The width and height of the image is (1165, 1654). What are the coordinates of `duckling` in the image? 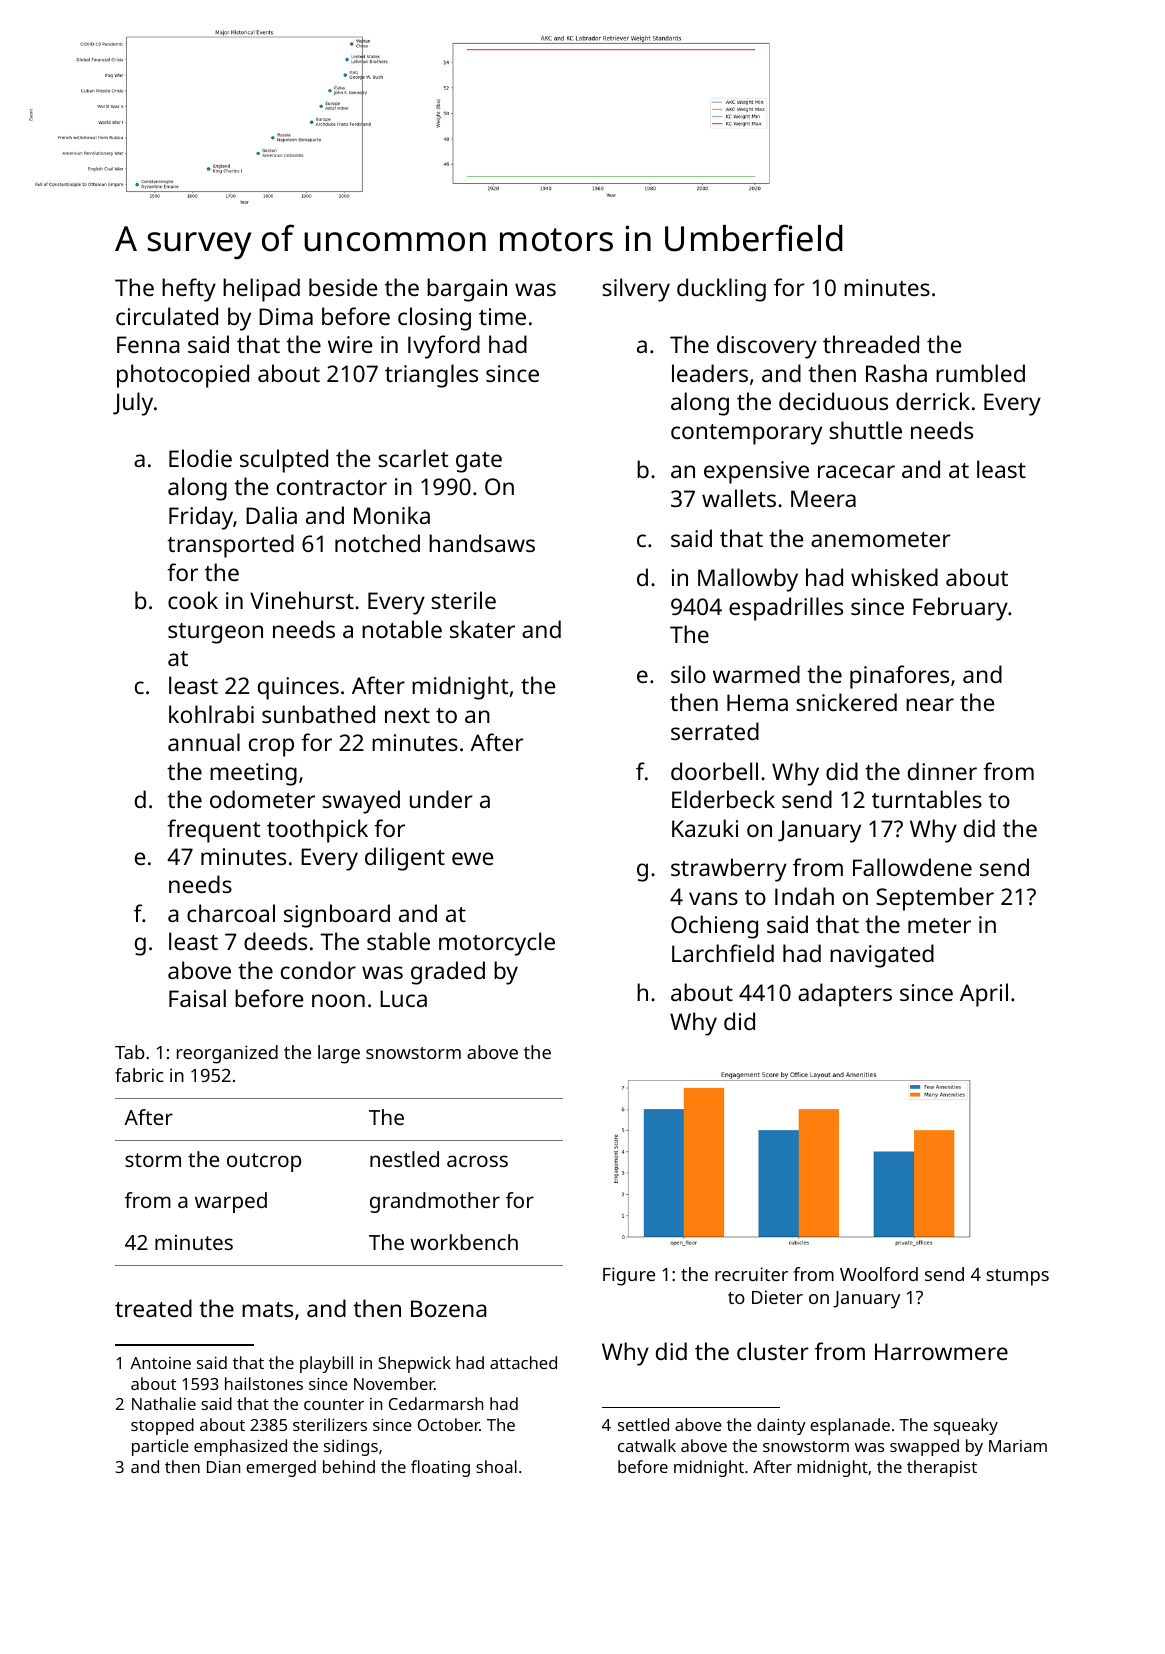 It's located at (721, 290).
